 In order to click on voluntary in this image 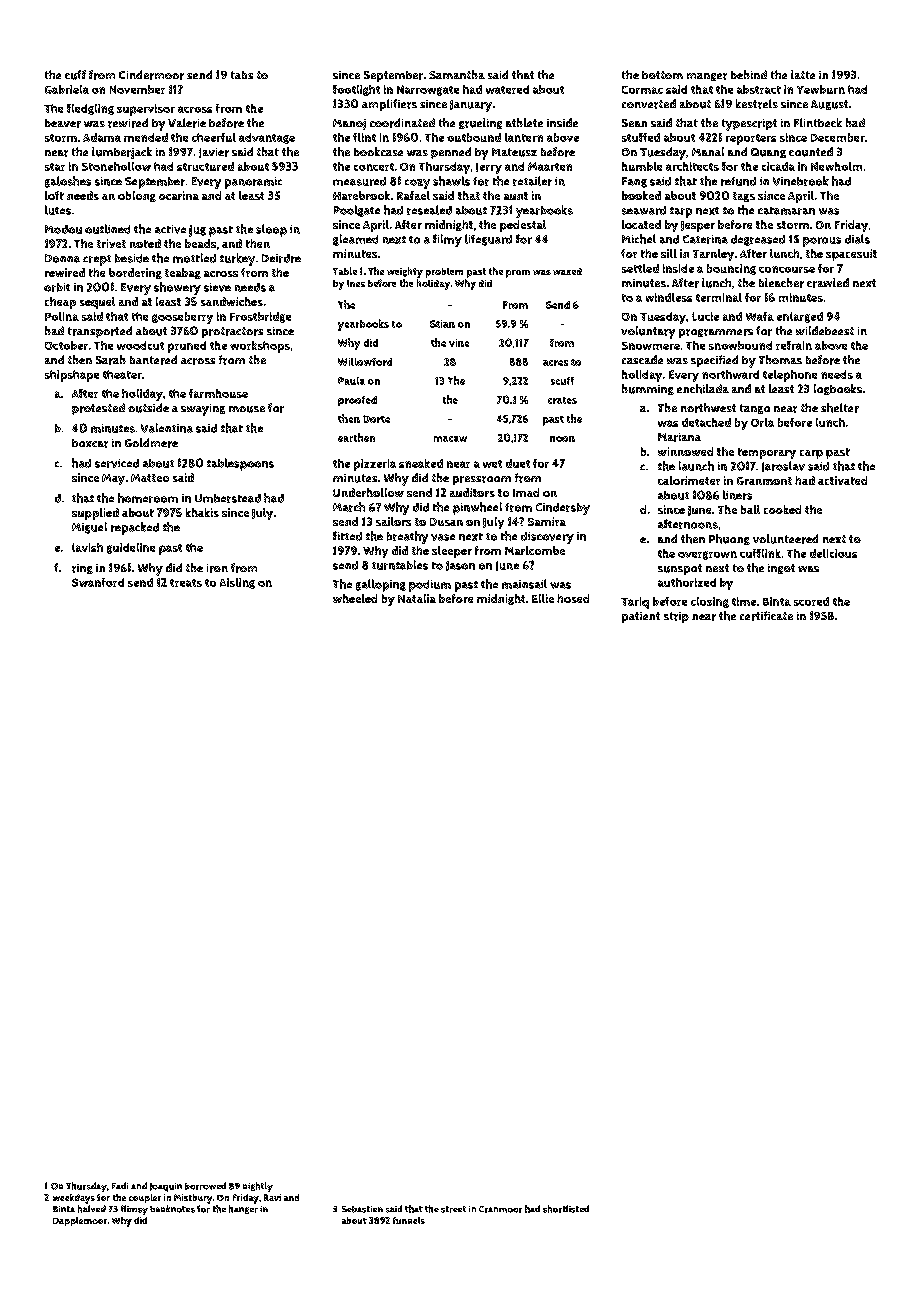, I will do `click(648, 332)`.
